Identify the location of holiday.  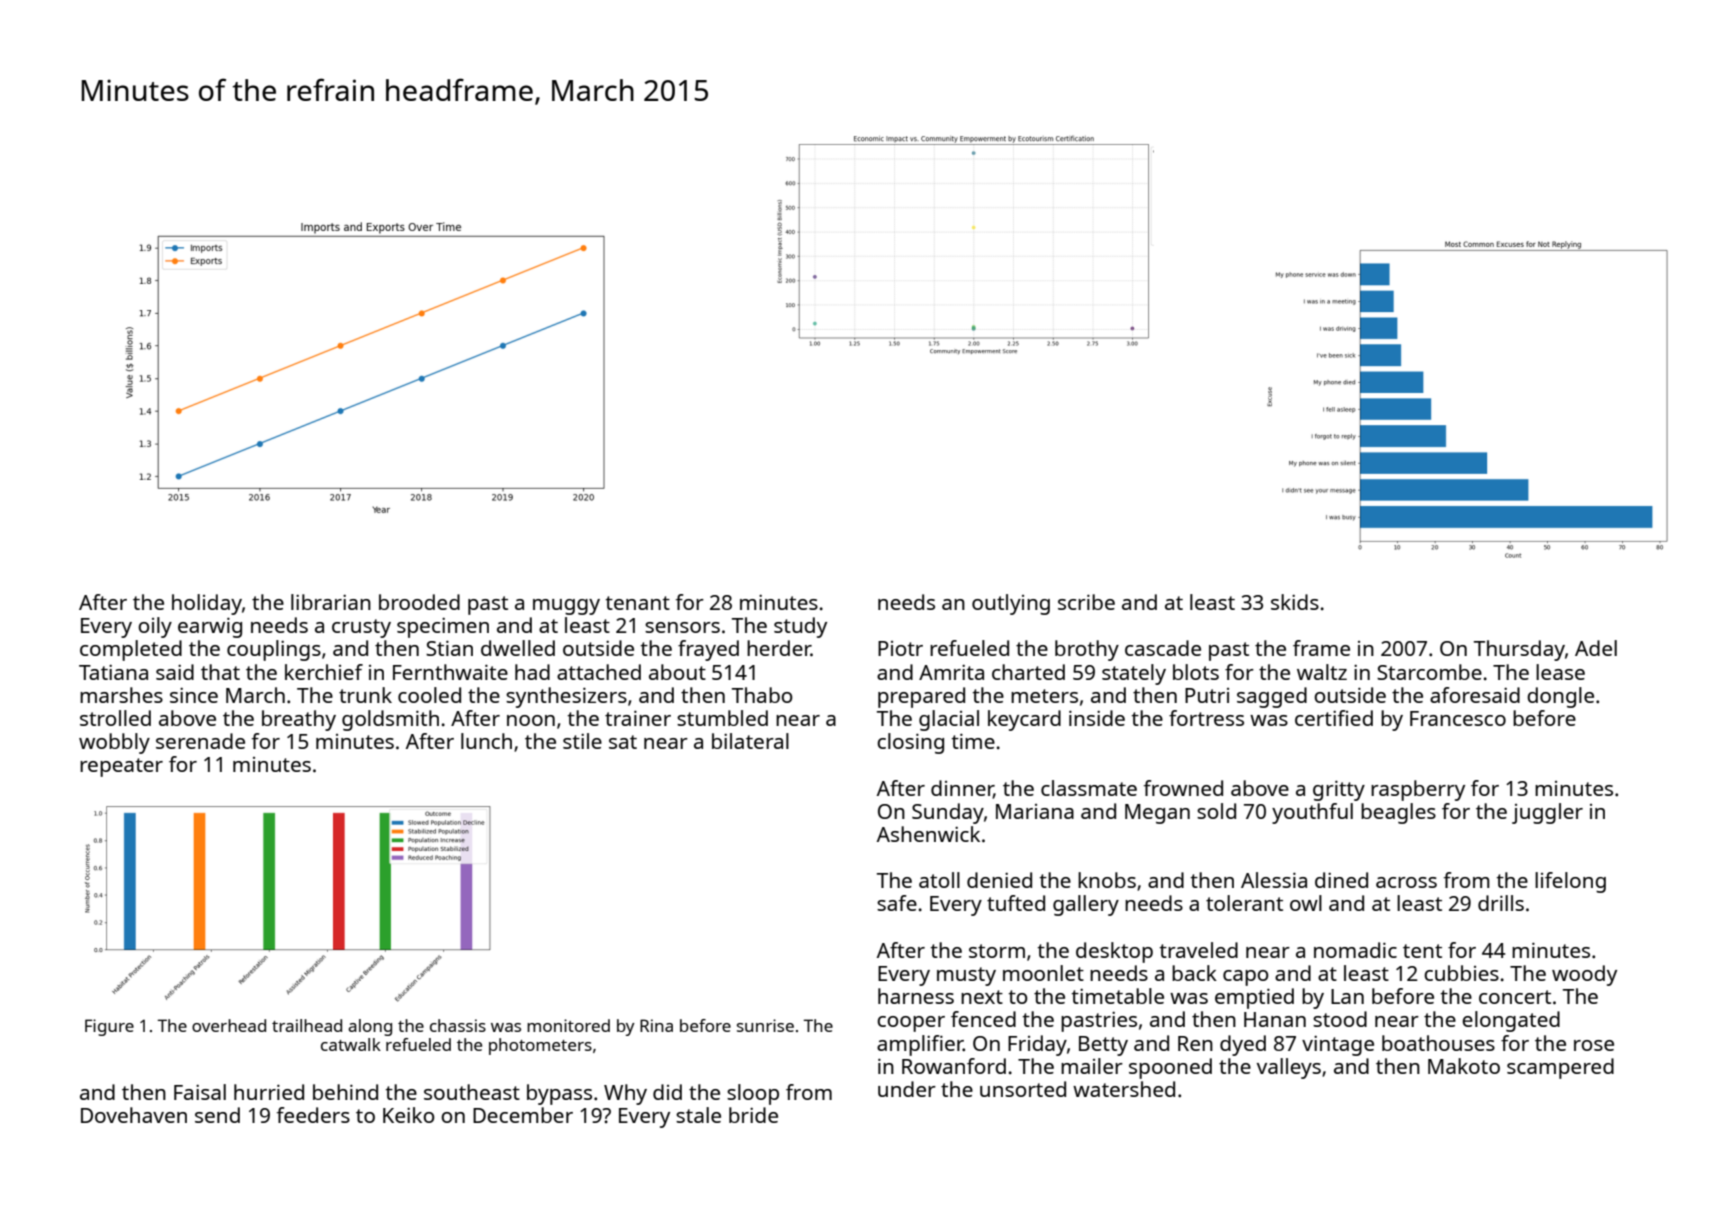
(207, 604).
